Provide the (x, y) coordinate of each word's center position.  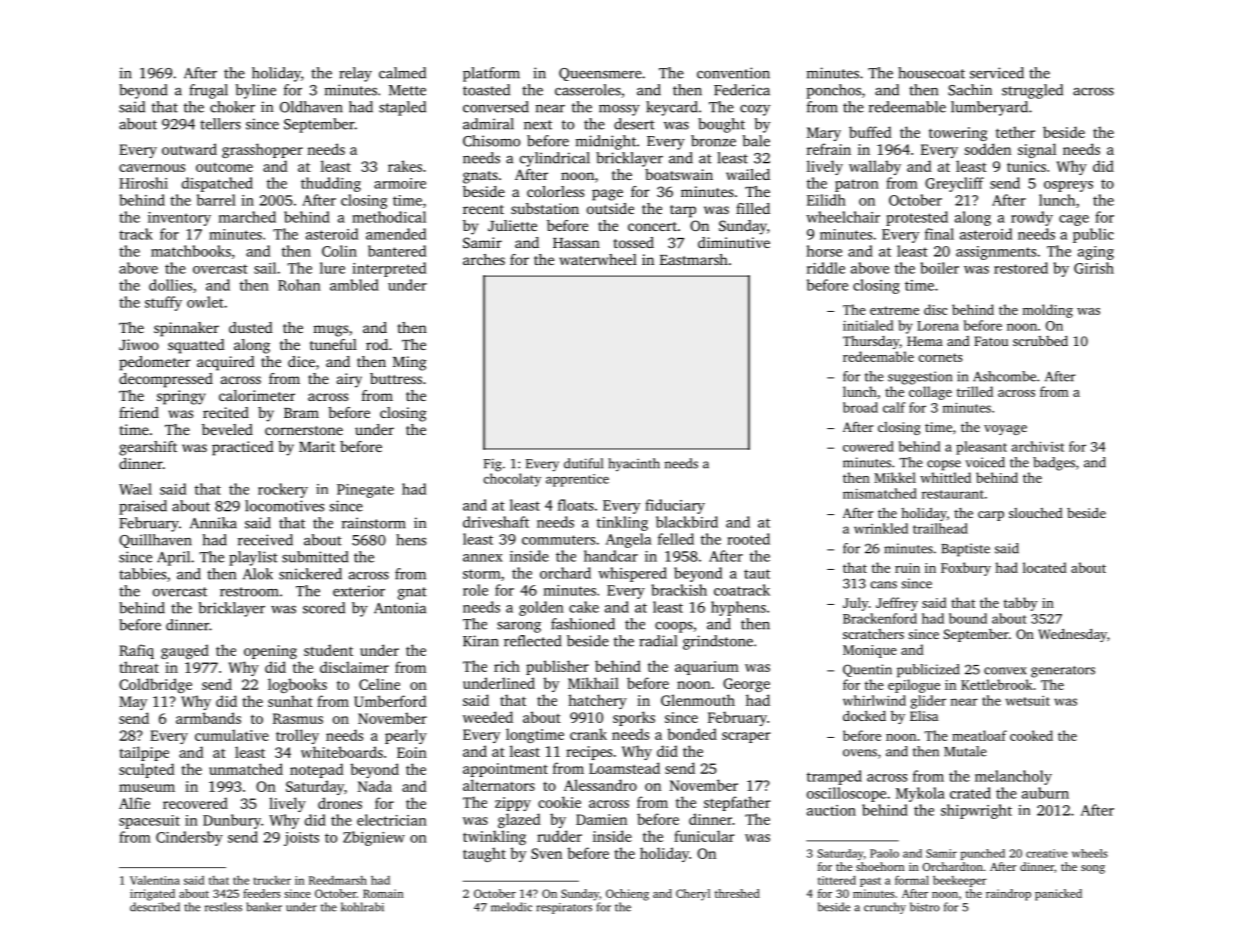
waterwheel (598, 259)
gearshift (148, 448)
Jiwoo (139, 344)
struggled (1032, 91)
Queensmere (600, 74)
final (939, 234)
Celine (379, 684)
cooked (1031, 735)
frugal (208, 91)
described (155, 907)
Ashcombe (1004, 376)
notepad (316, 770)
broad (860, 407)
